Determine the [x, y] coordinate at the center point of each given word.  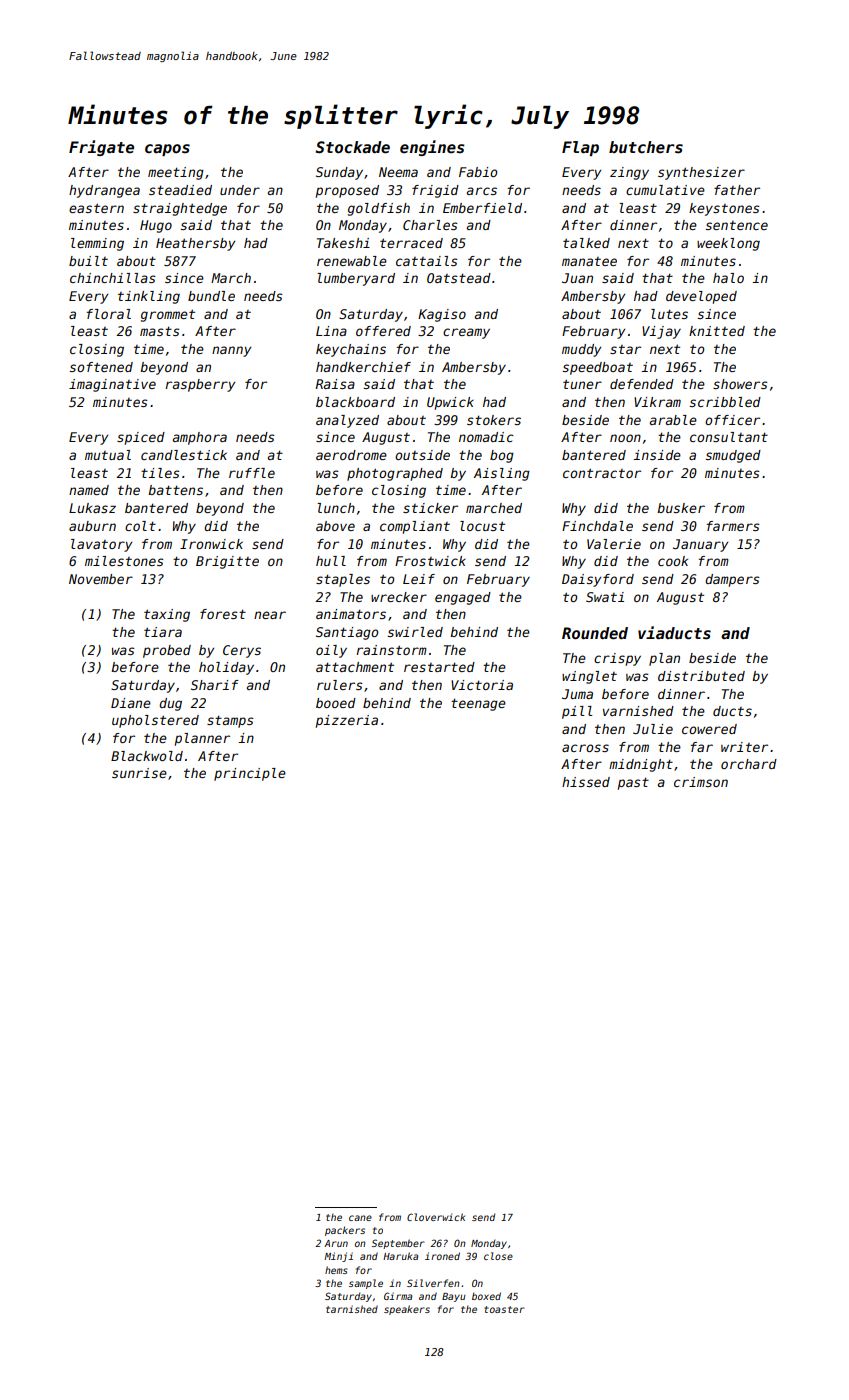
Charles [430, 225]
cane [360, 1218]
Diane [131, 703]
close [498, 1256]
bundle [211, 296]
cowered [709, 729]
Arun [336, 1243]
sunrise [139, 773]
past [633, 783]
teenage [478, 704]
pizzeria [347, 721]
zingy [629, 173]
